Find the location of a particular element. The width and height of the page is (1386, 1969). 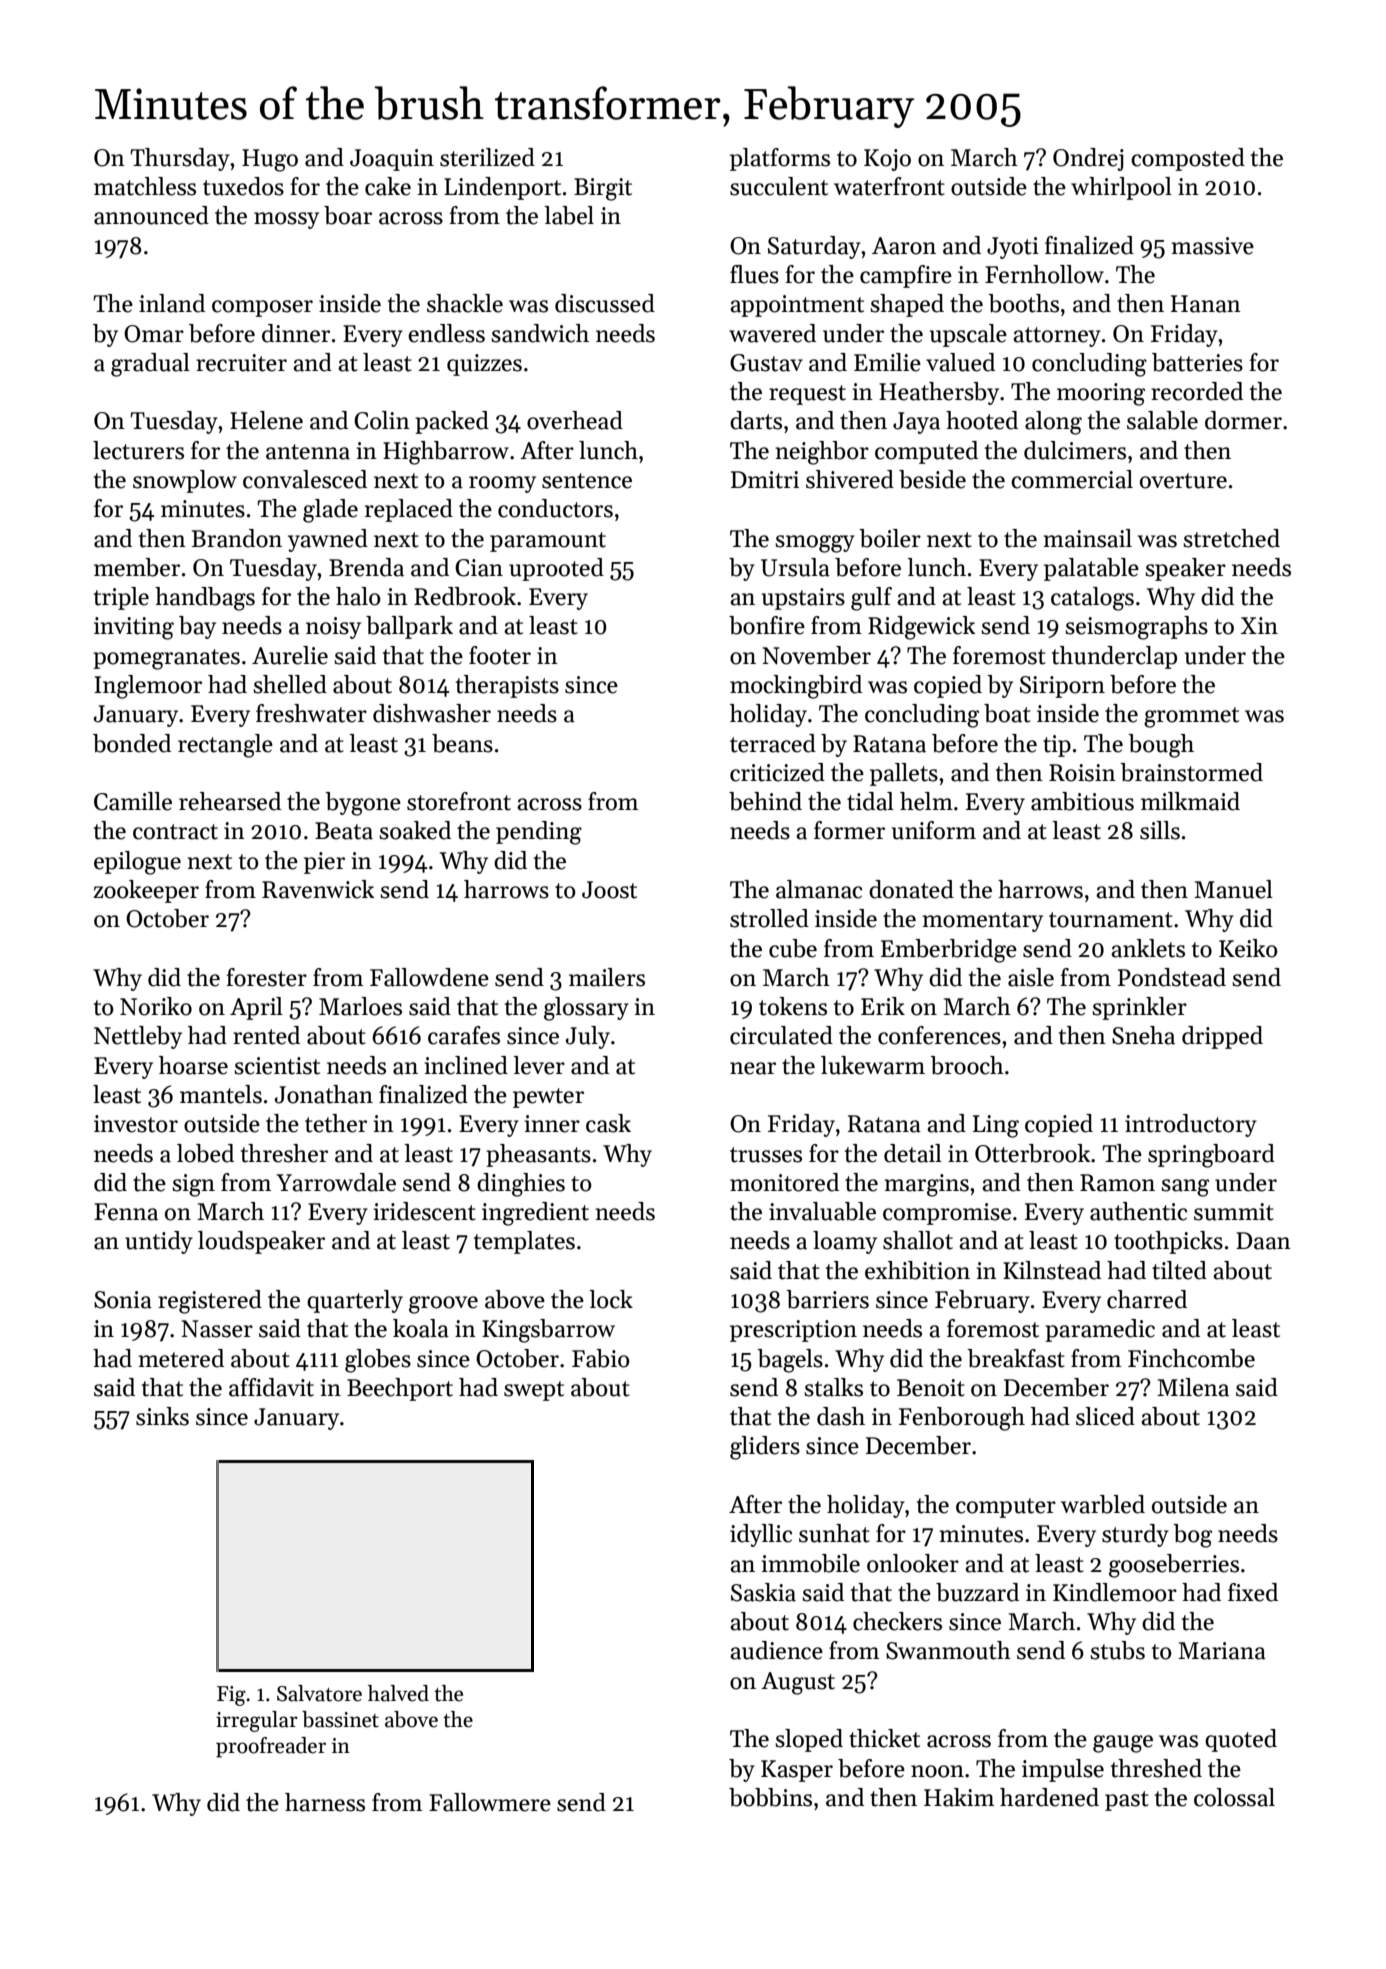

Finchcombe is located at coordinates (1191, 1358).
